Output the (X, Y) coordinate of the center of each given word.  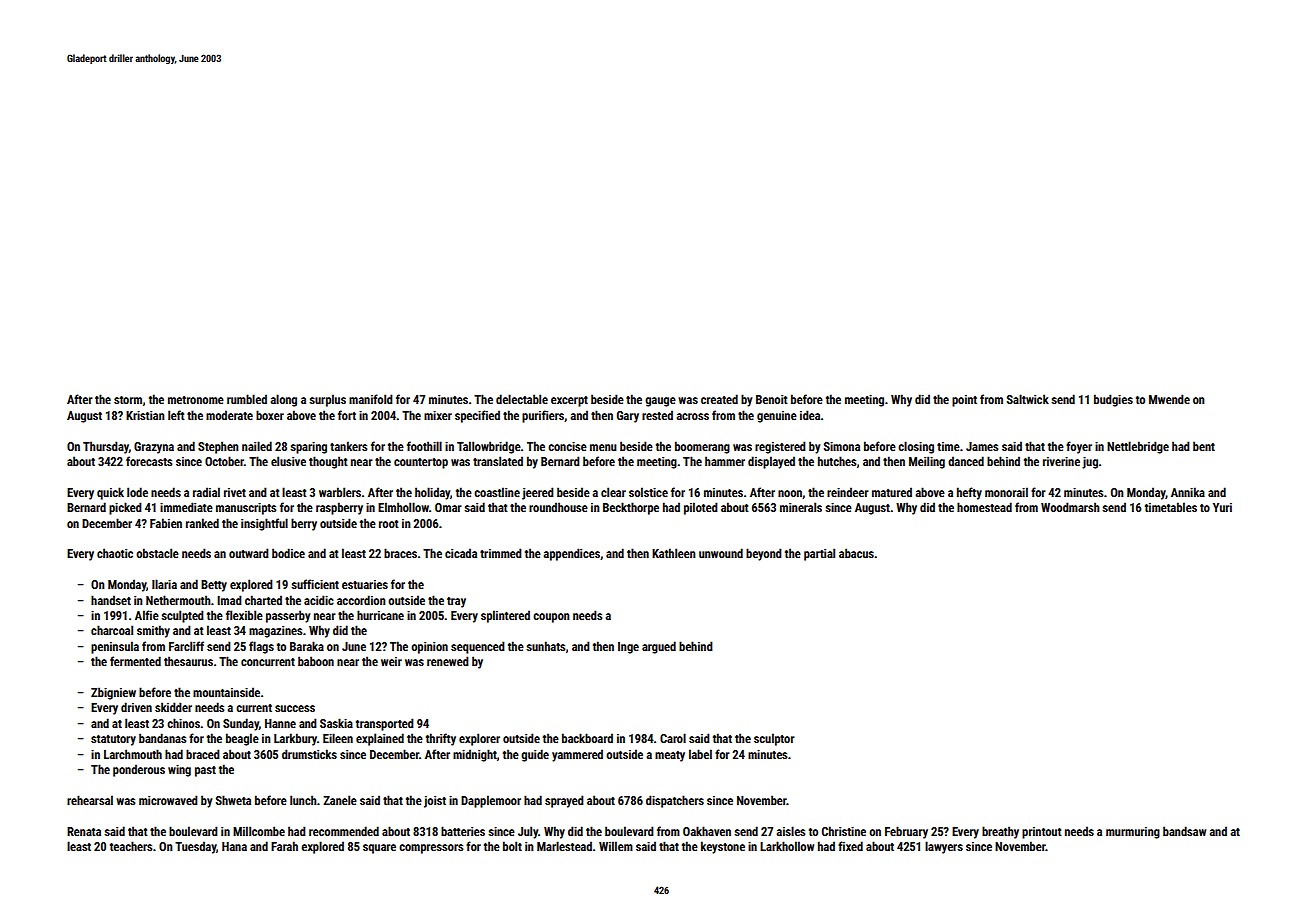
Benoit (772, 399)
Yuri (1222, 507)
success (295, 708)
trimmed (501, 553)
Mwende (1169, 399)
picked (125, 508)
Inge (628, 648)
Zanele (340, 800)
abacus (856, 553)
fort (347, 415)
